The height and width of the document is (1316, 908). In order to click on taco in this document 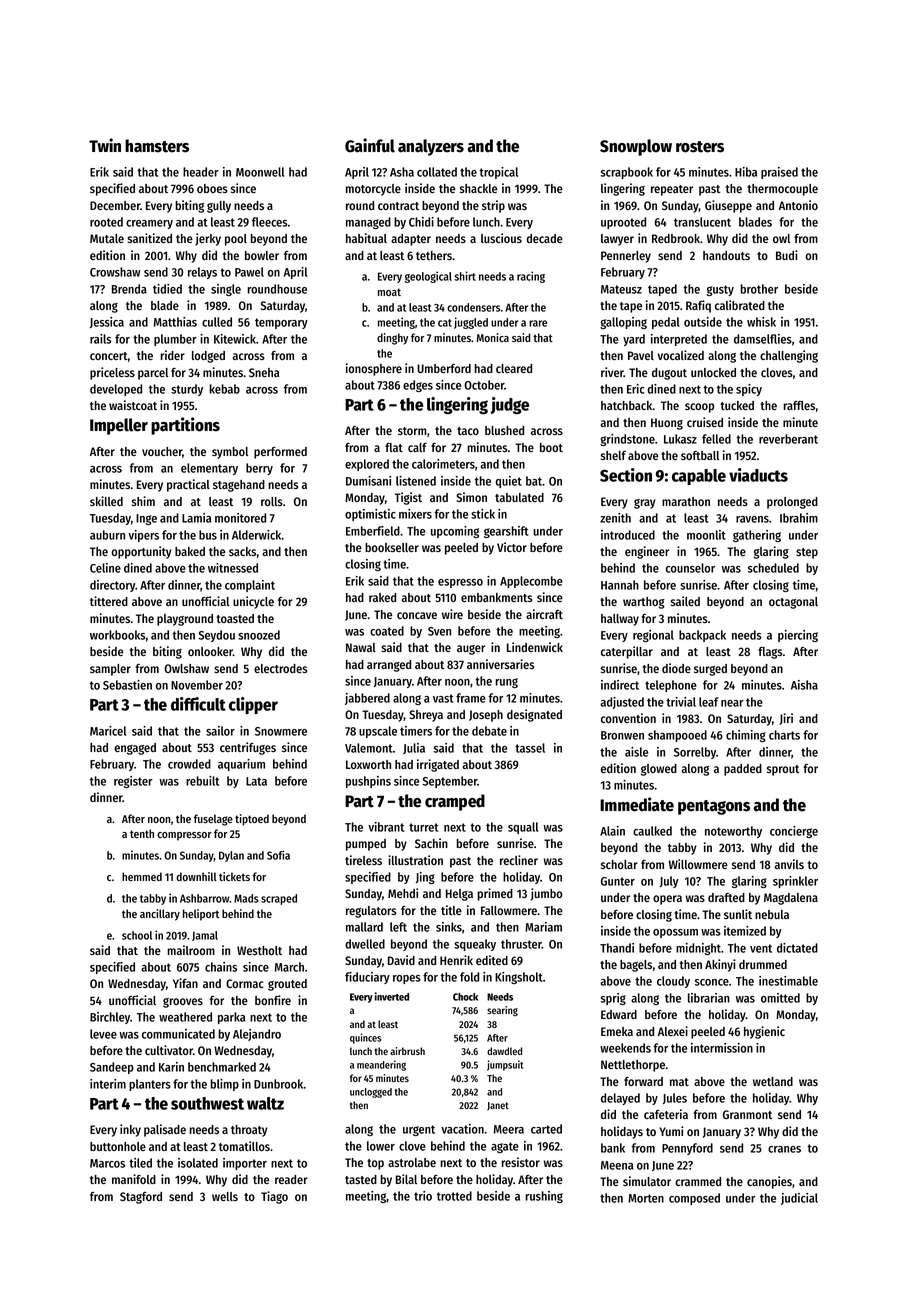, I will do `click(468, 431)`.
